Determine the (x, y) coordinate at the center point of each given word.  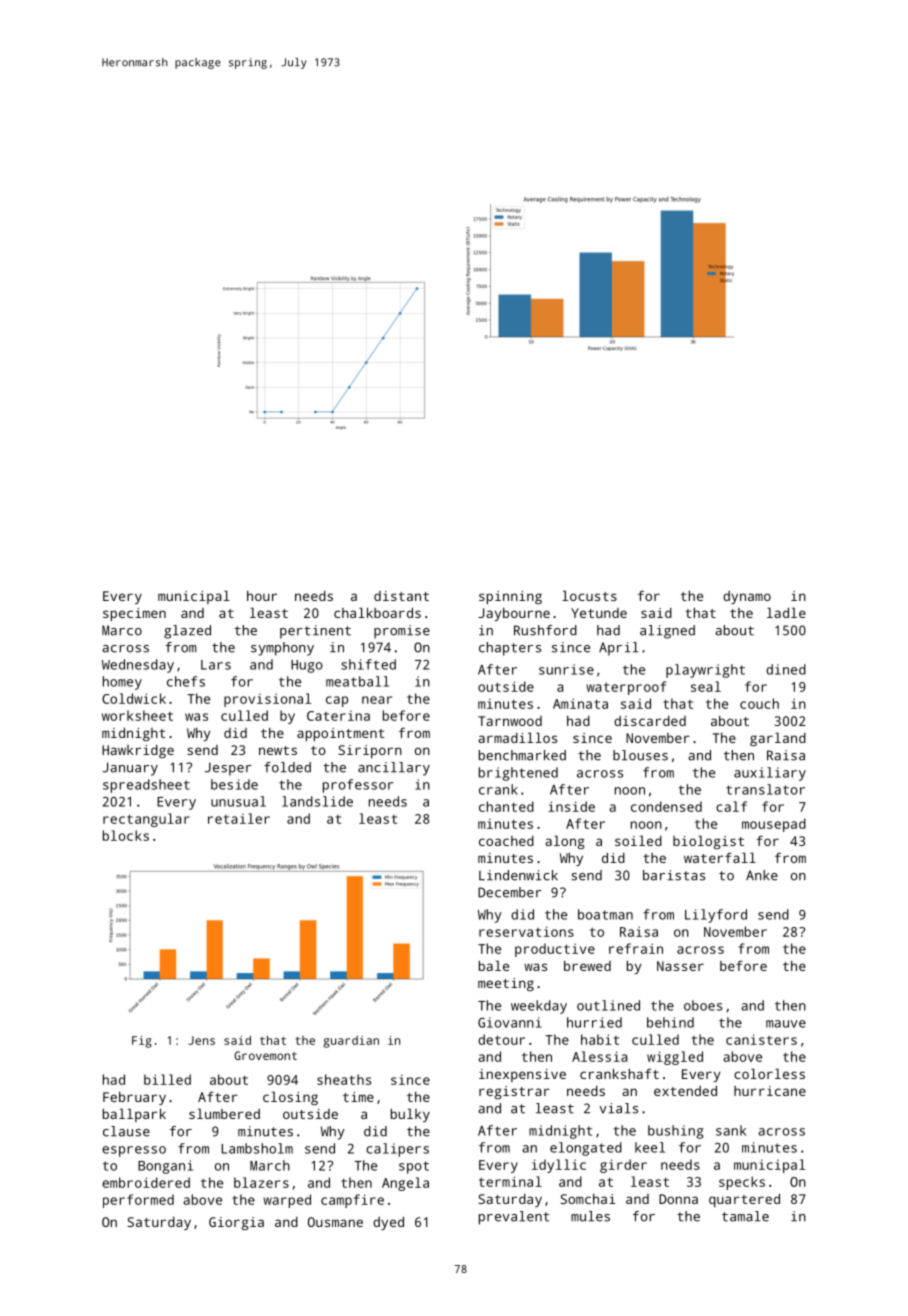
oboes (703, 1005)
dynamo (747, 597)
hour (262, 596)
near (377, 700)
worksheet (137, 715)
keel (650, 1147)
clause (126, 1131)
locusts (589, 595)
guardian (351, 1042)
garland (778, 739)
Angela (405, 1184)
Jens (201, 1040)
